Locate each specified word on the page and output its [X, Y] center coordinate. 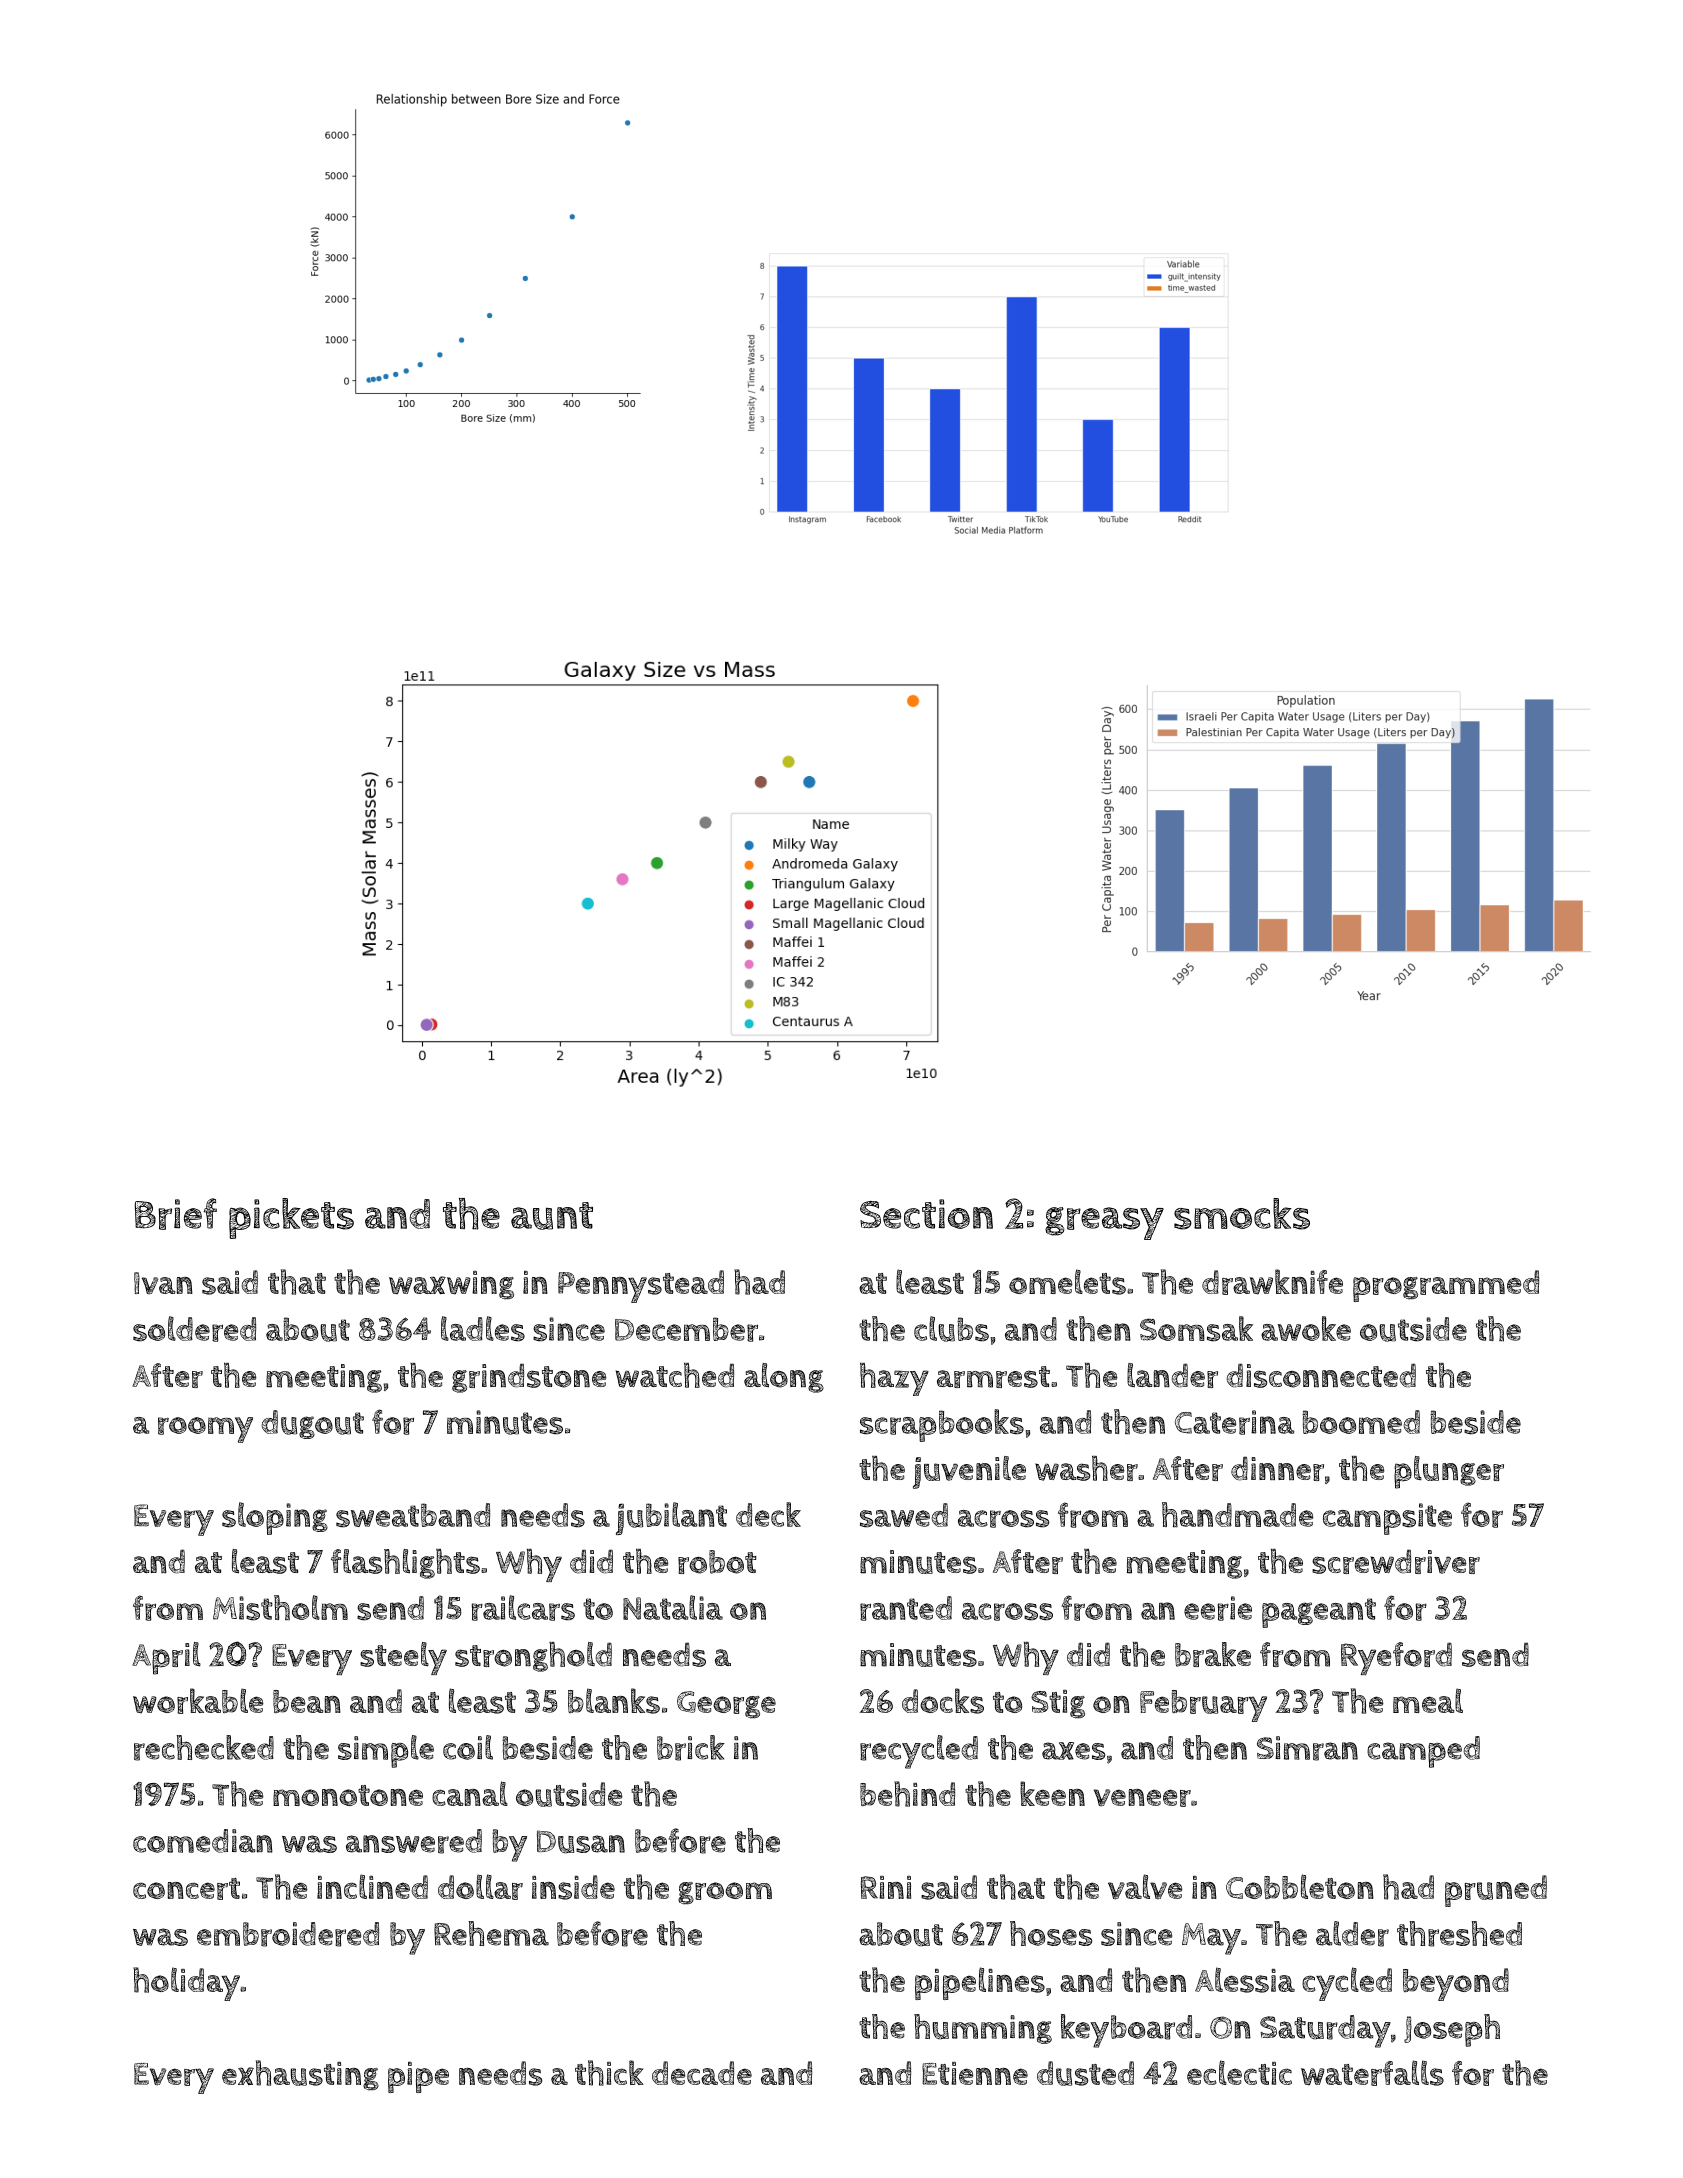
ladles [483, 1329]
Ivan [163, 1283]
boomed [1361, 1422]
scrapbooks [942, 1425]
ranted [906, 1608]
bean [307, 1701]
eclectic [1239, 2072]
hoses [1051, 1933]
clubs [951, 1329]
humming [983, 2029]
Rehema [491, 1933]
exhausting [300, 2075]
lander [1172, 1375]
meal [1428, 1700]
